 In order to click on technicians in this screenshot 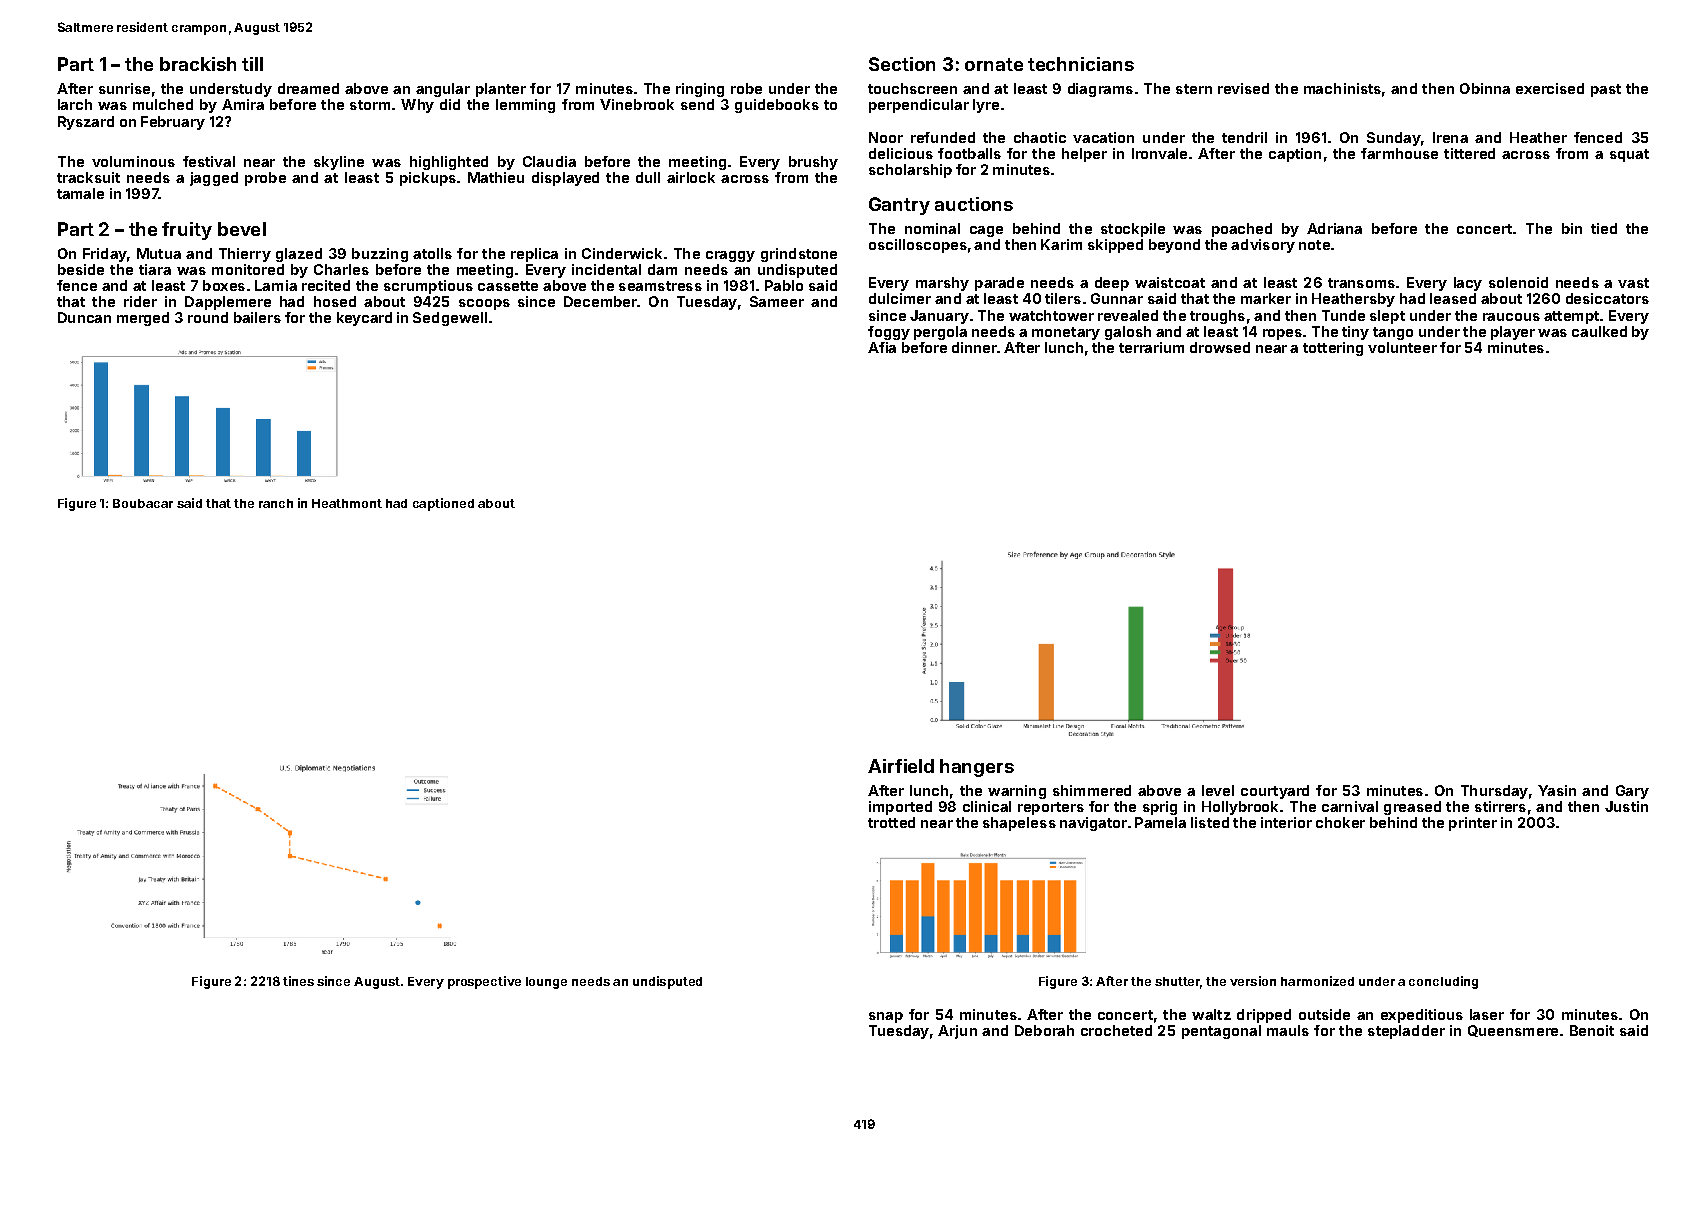, I will do `click(1081, 64)`.
